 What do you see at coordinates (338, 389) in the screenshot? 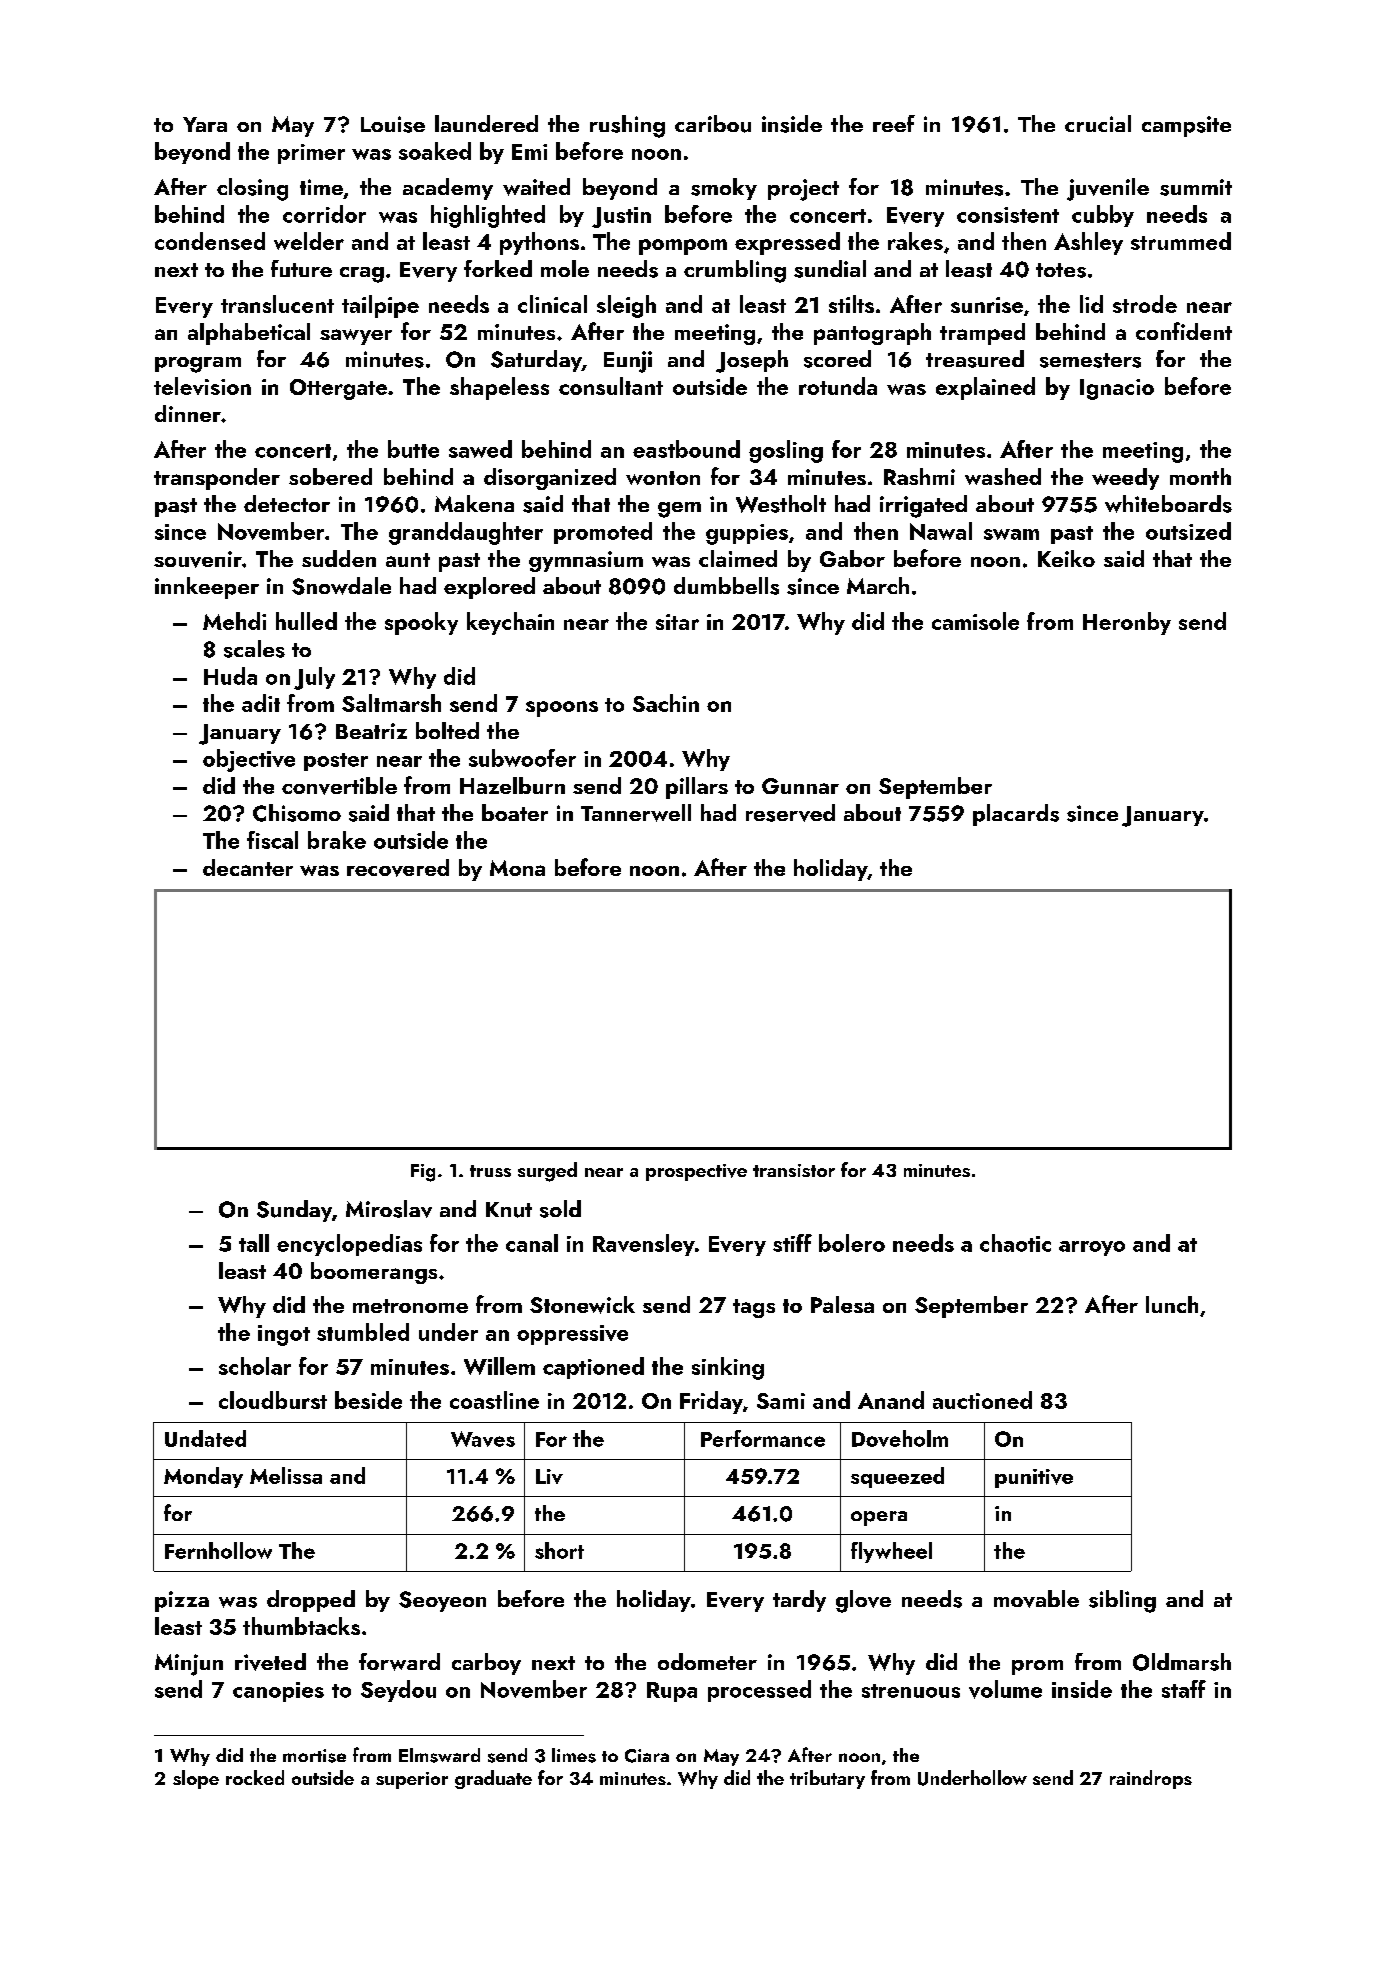
I see `Ottergate` at bounding box center [338, 389].
